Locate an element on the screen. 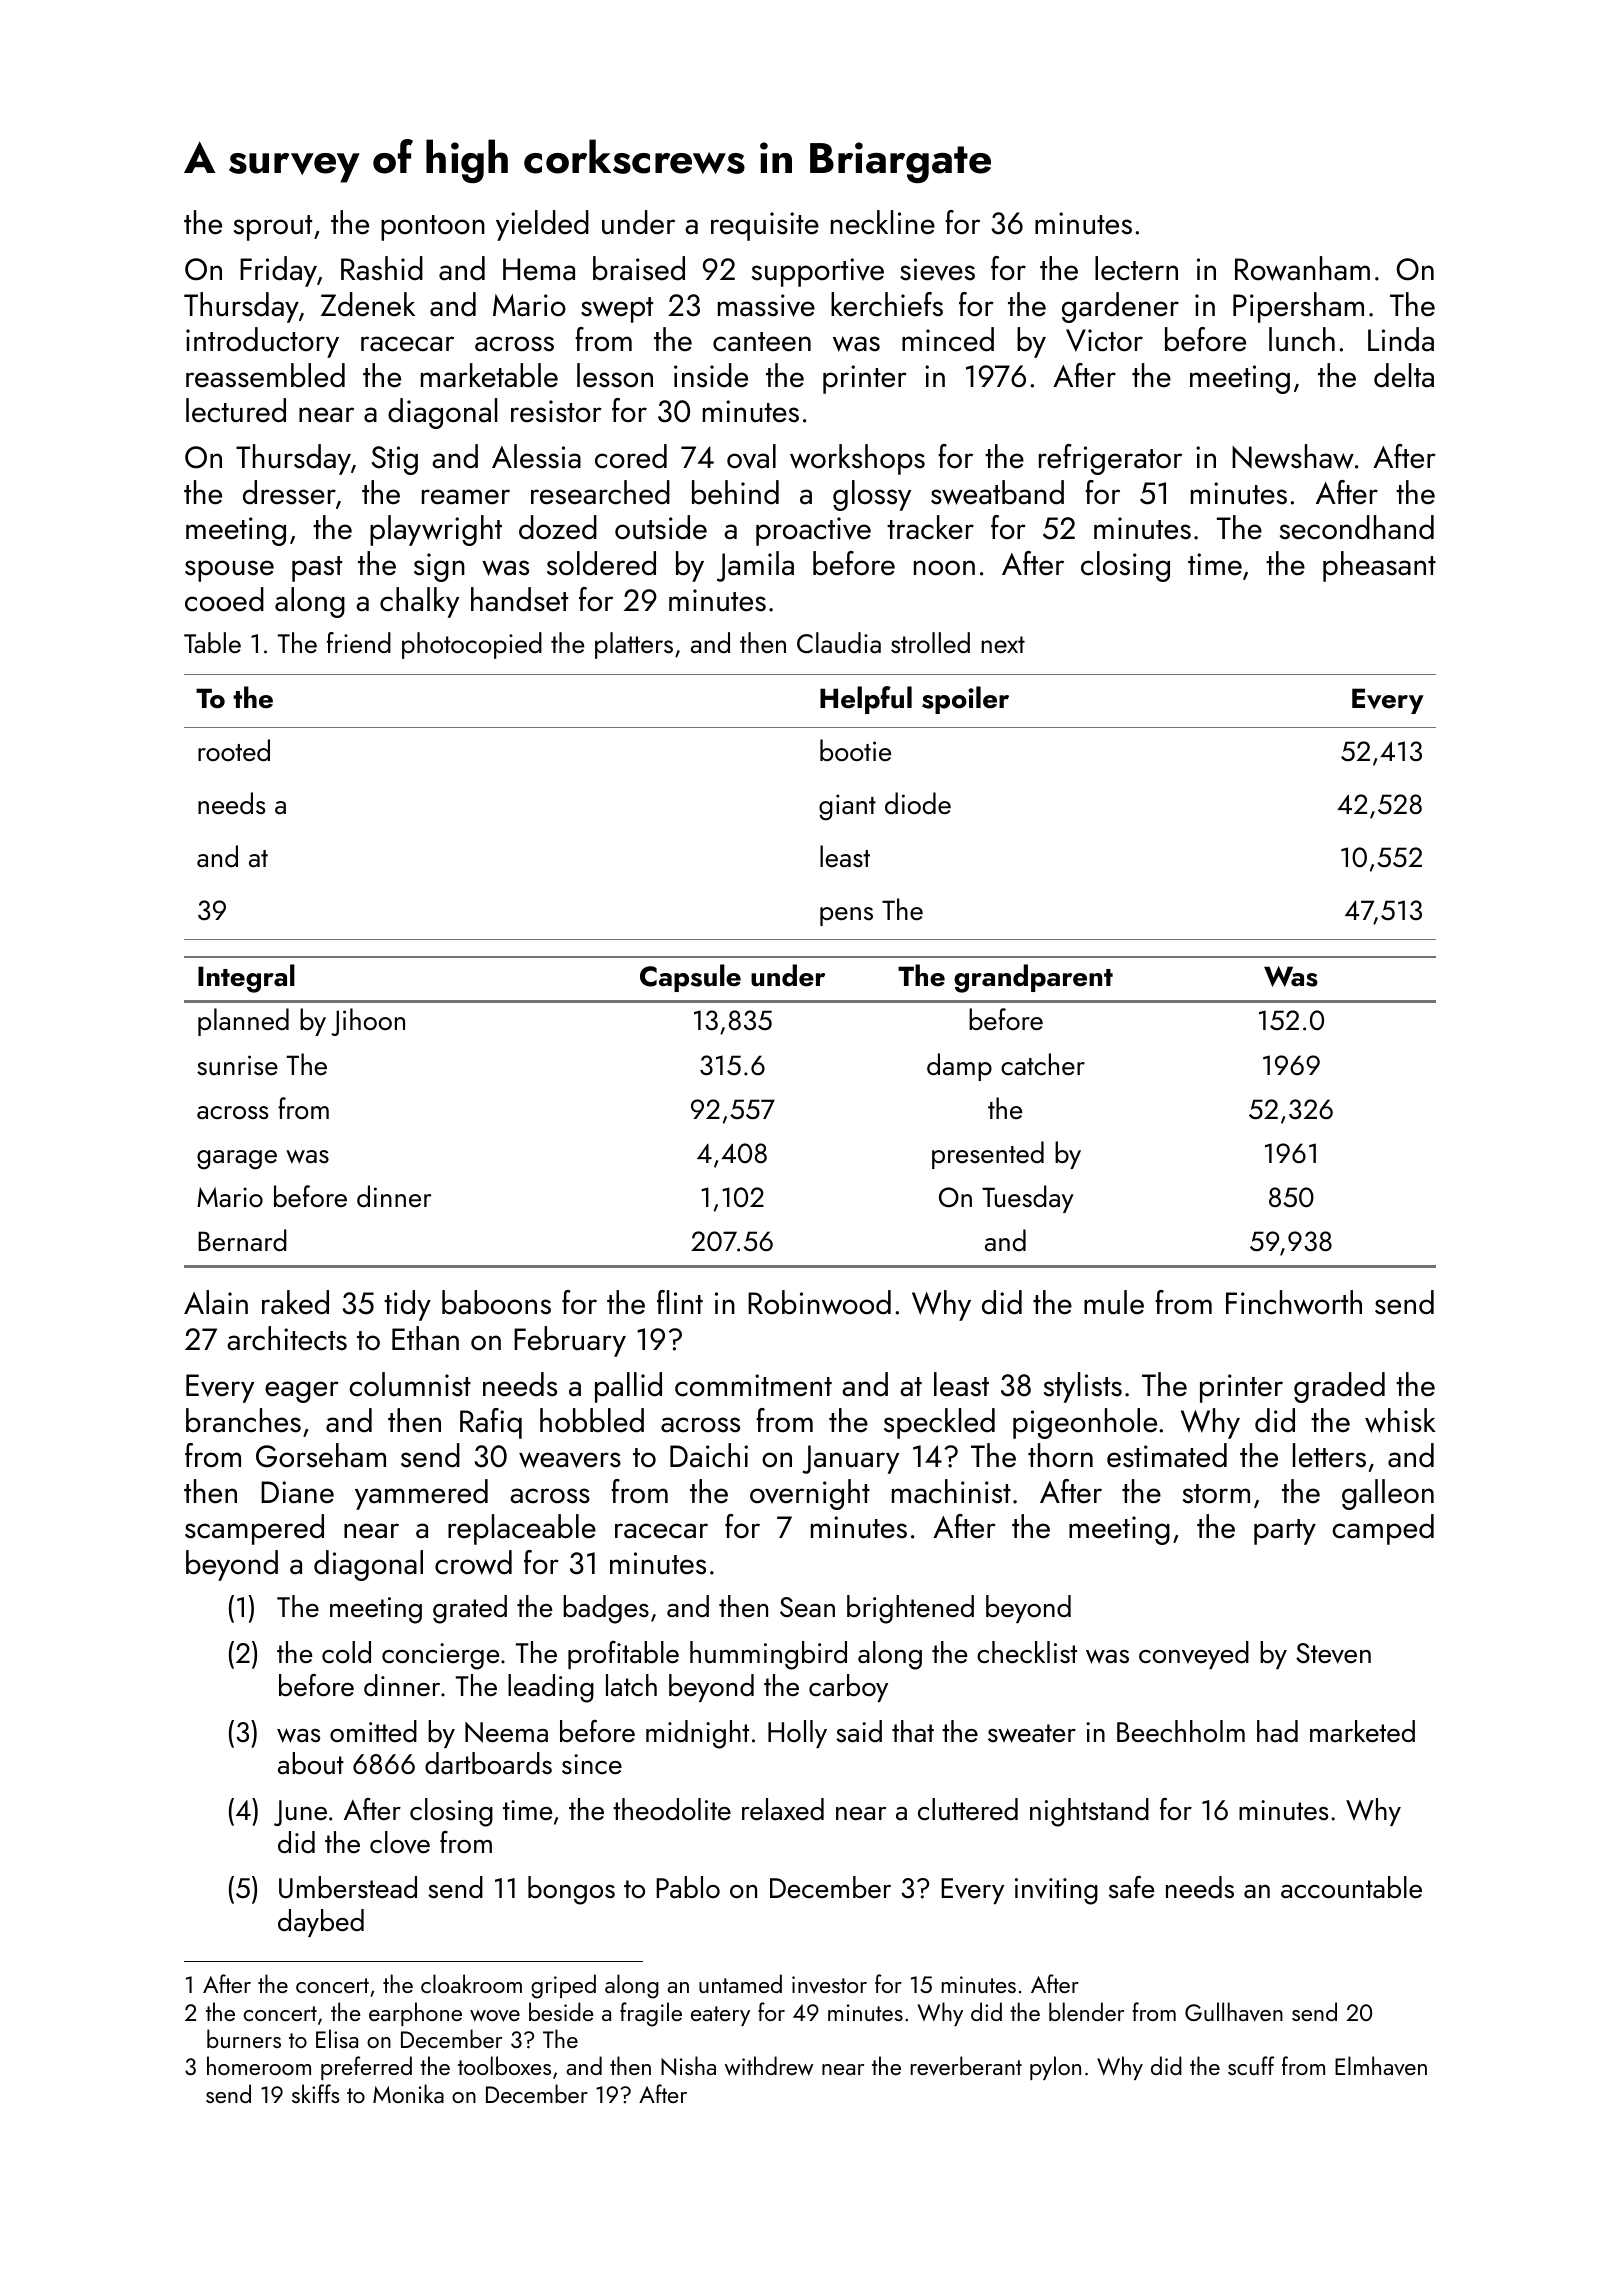 The width and height of the screenshot is (1620, 2292). baboons is located at coordinates (496, 1302).
